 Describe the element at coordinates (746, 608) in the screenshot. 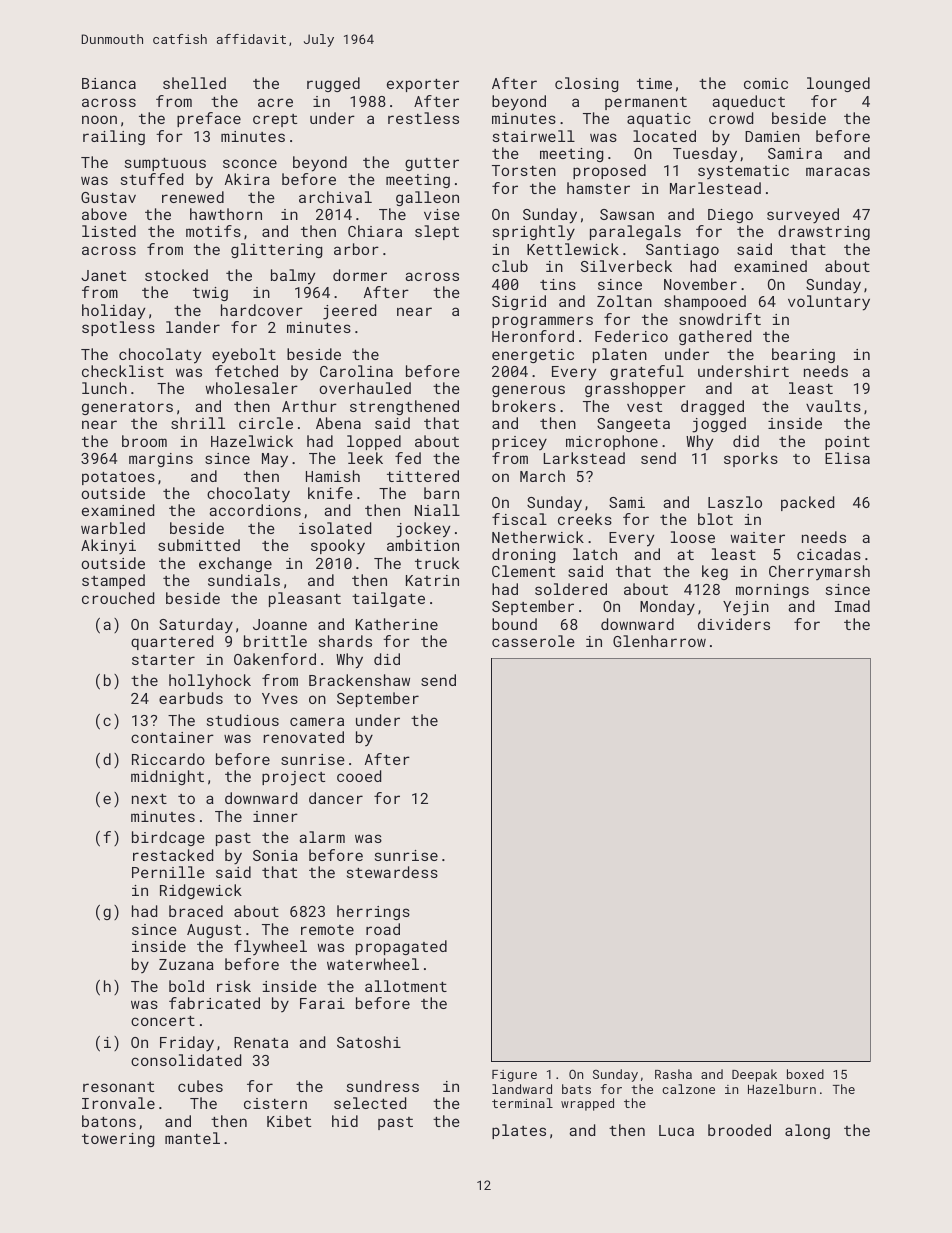

I see `Yejin` at that location.
